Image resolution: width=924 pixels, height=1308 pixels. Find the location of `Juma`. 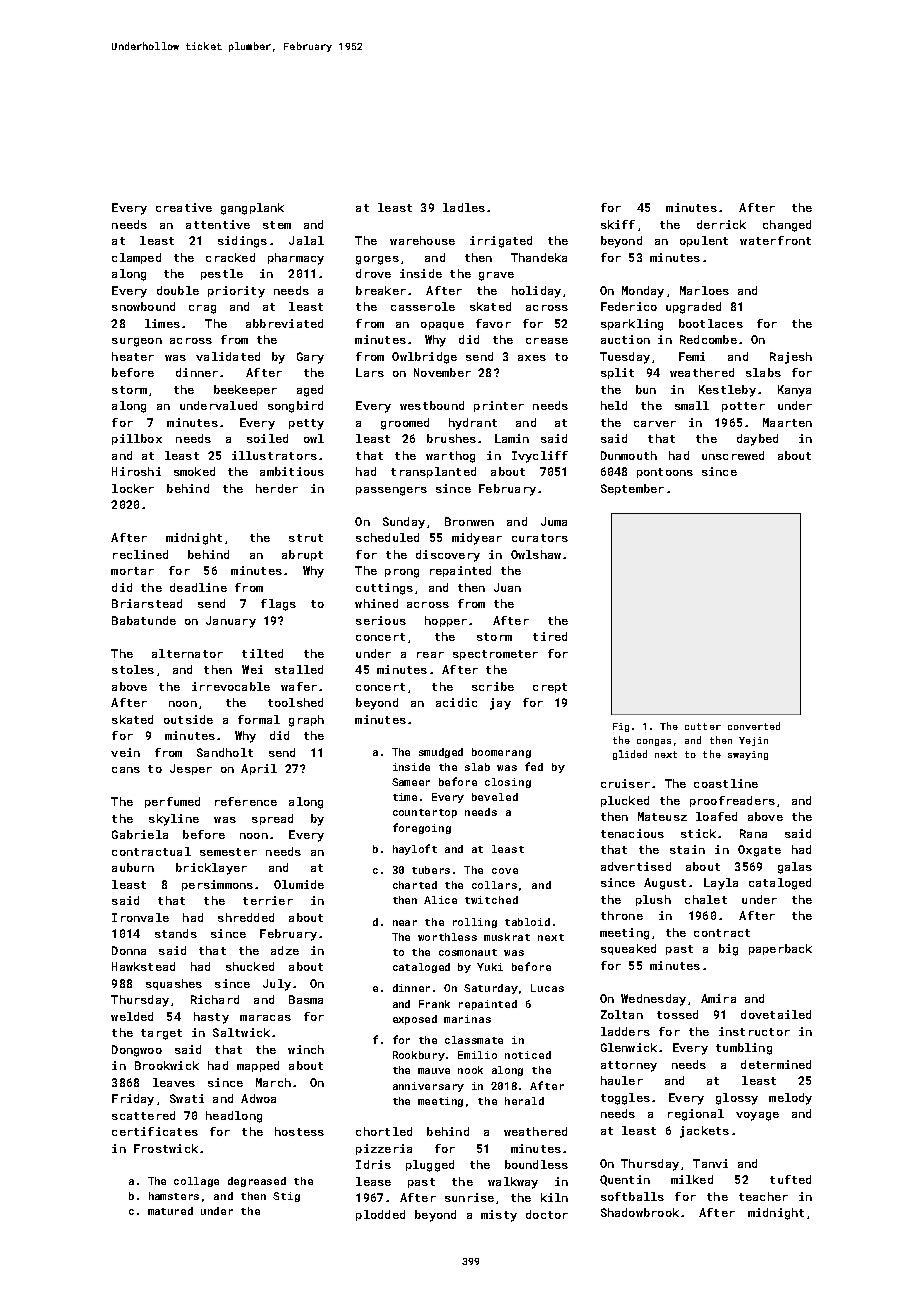

Juma is located at coordinates (554, 521).
